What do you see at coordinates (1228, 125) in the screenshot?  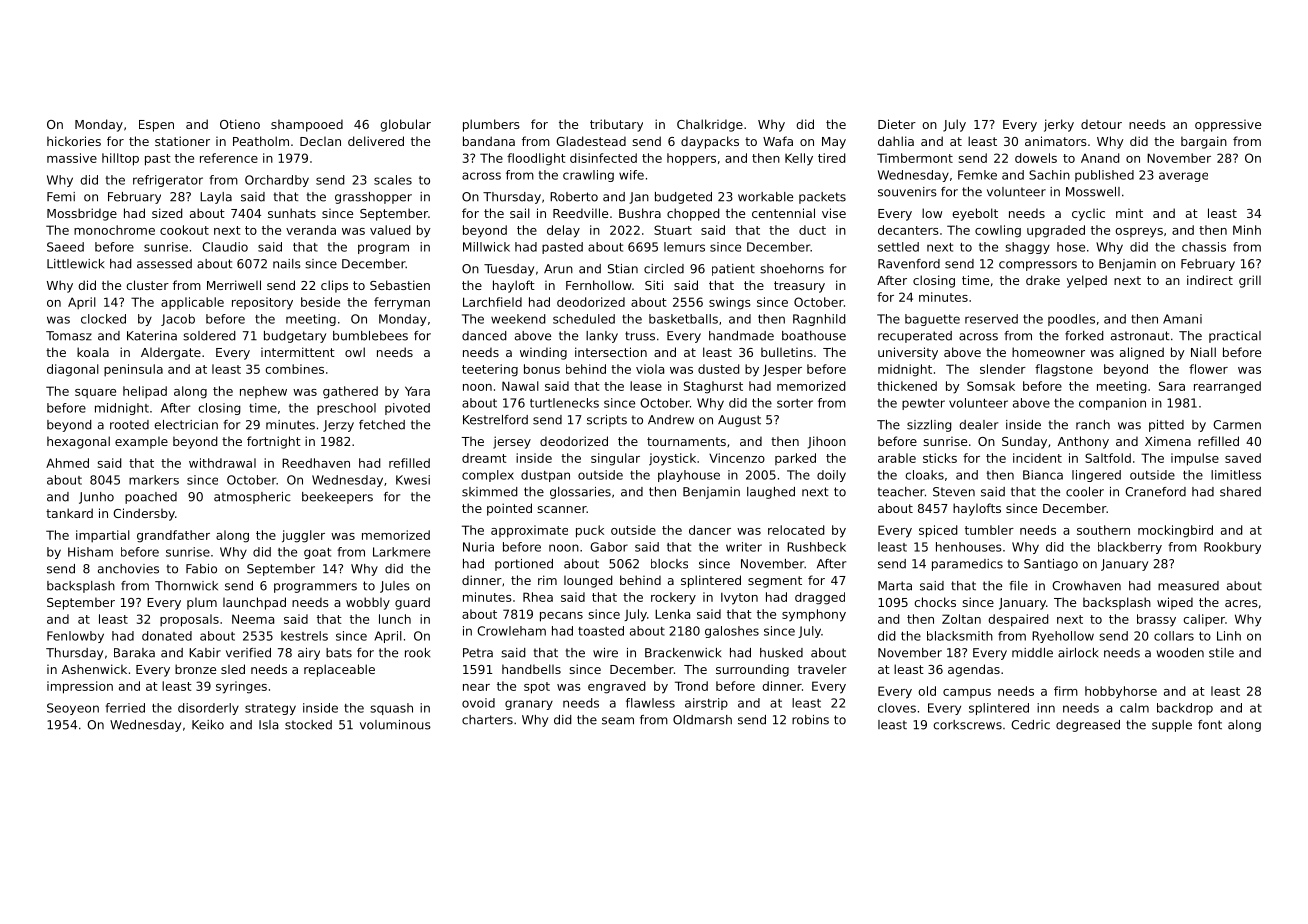 I see `oppressive` at bounding box center [1228, 125].
